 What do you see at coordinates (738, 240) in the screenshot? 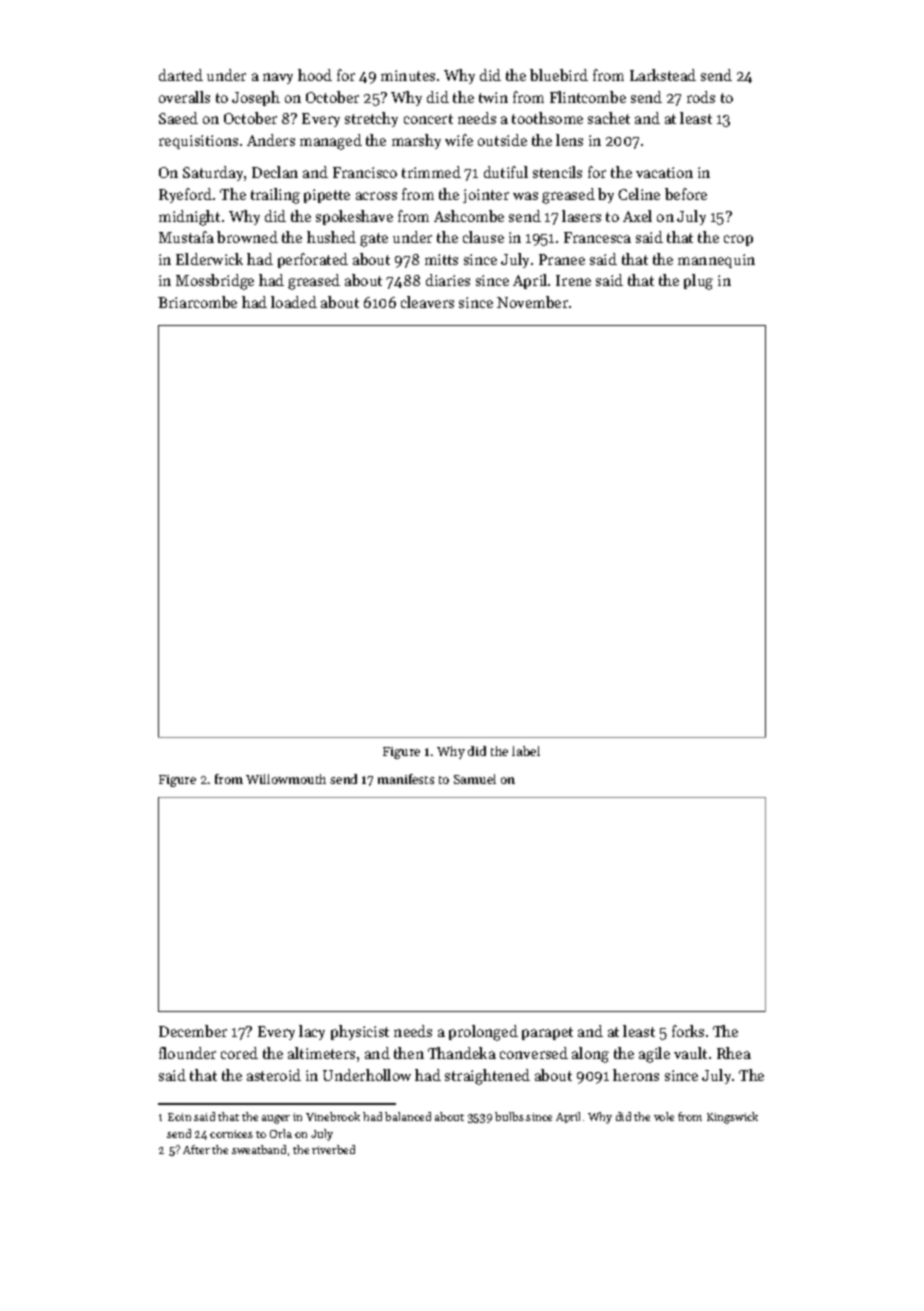
I see `crop` at bounding box center [738, 240].
